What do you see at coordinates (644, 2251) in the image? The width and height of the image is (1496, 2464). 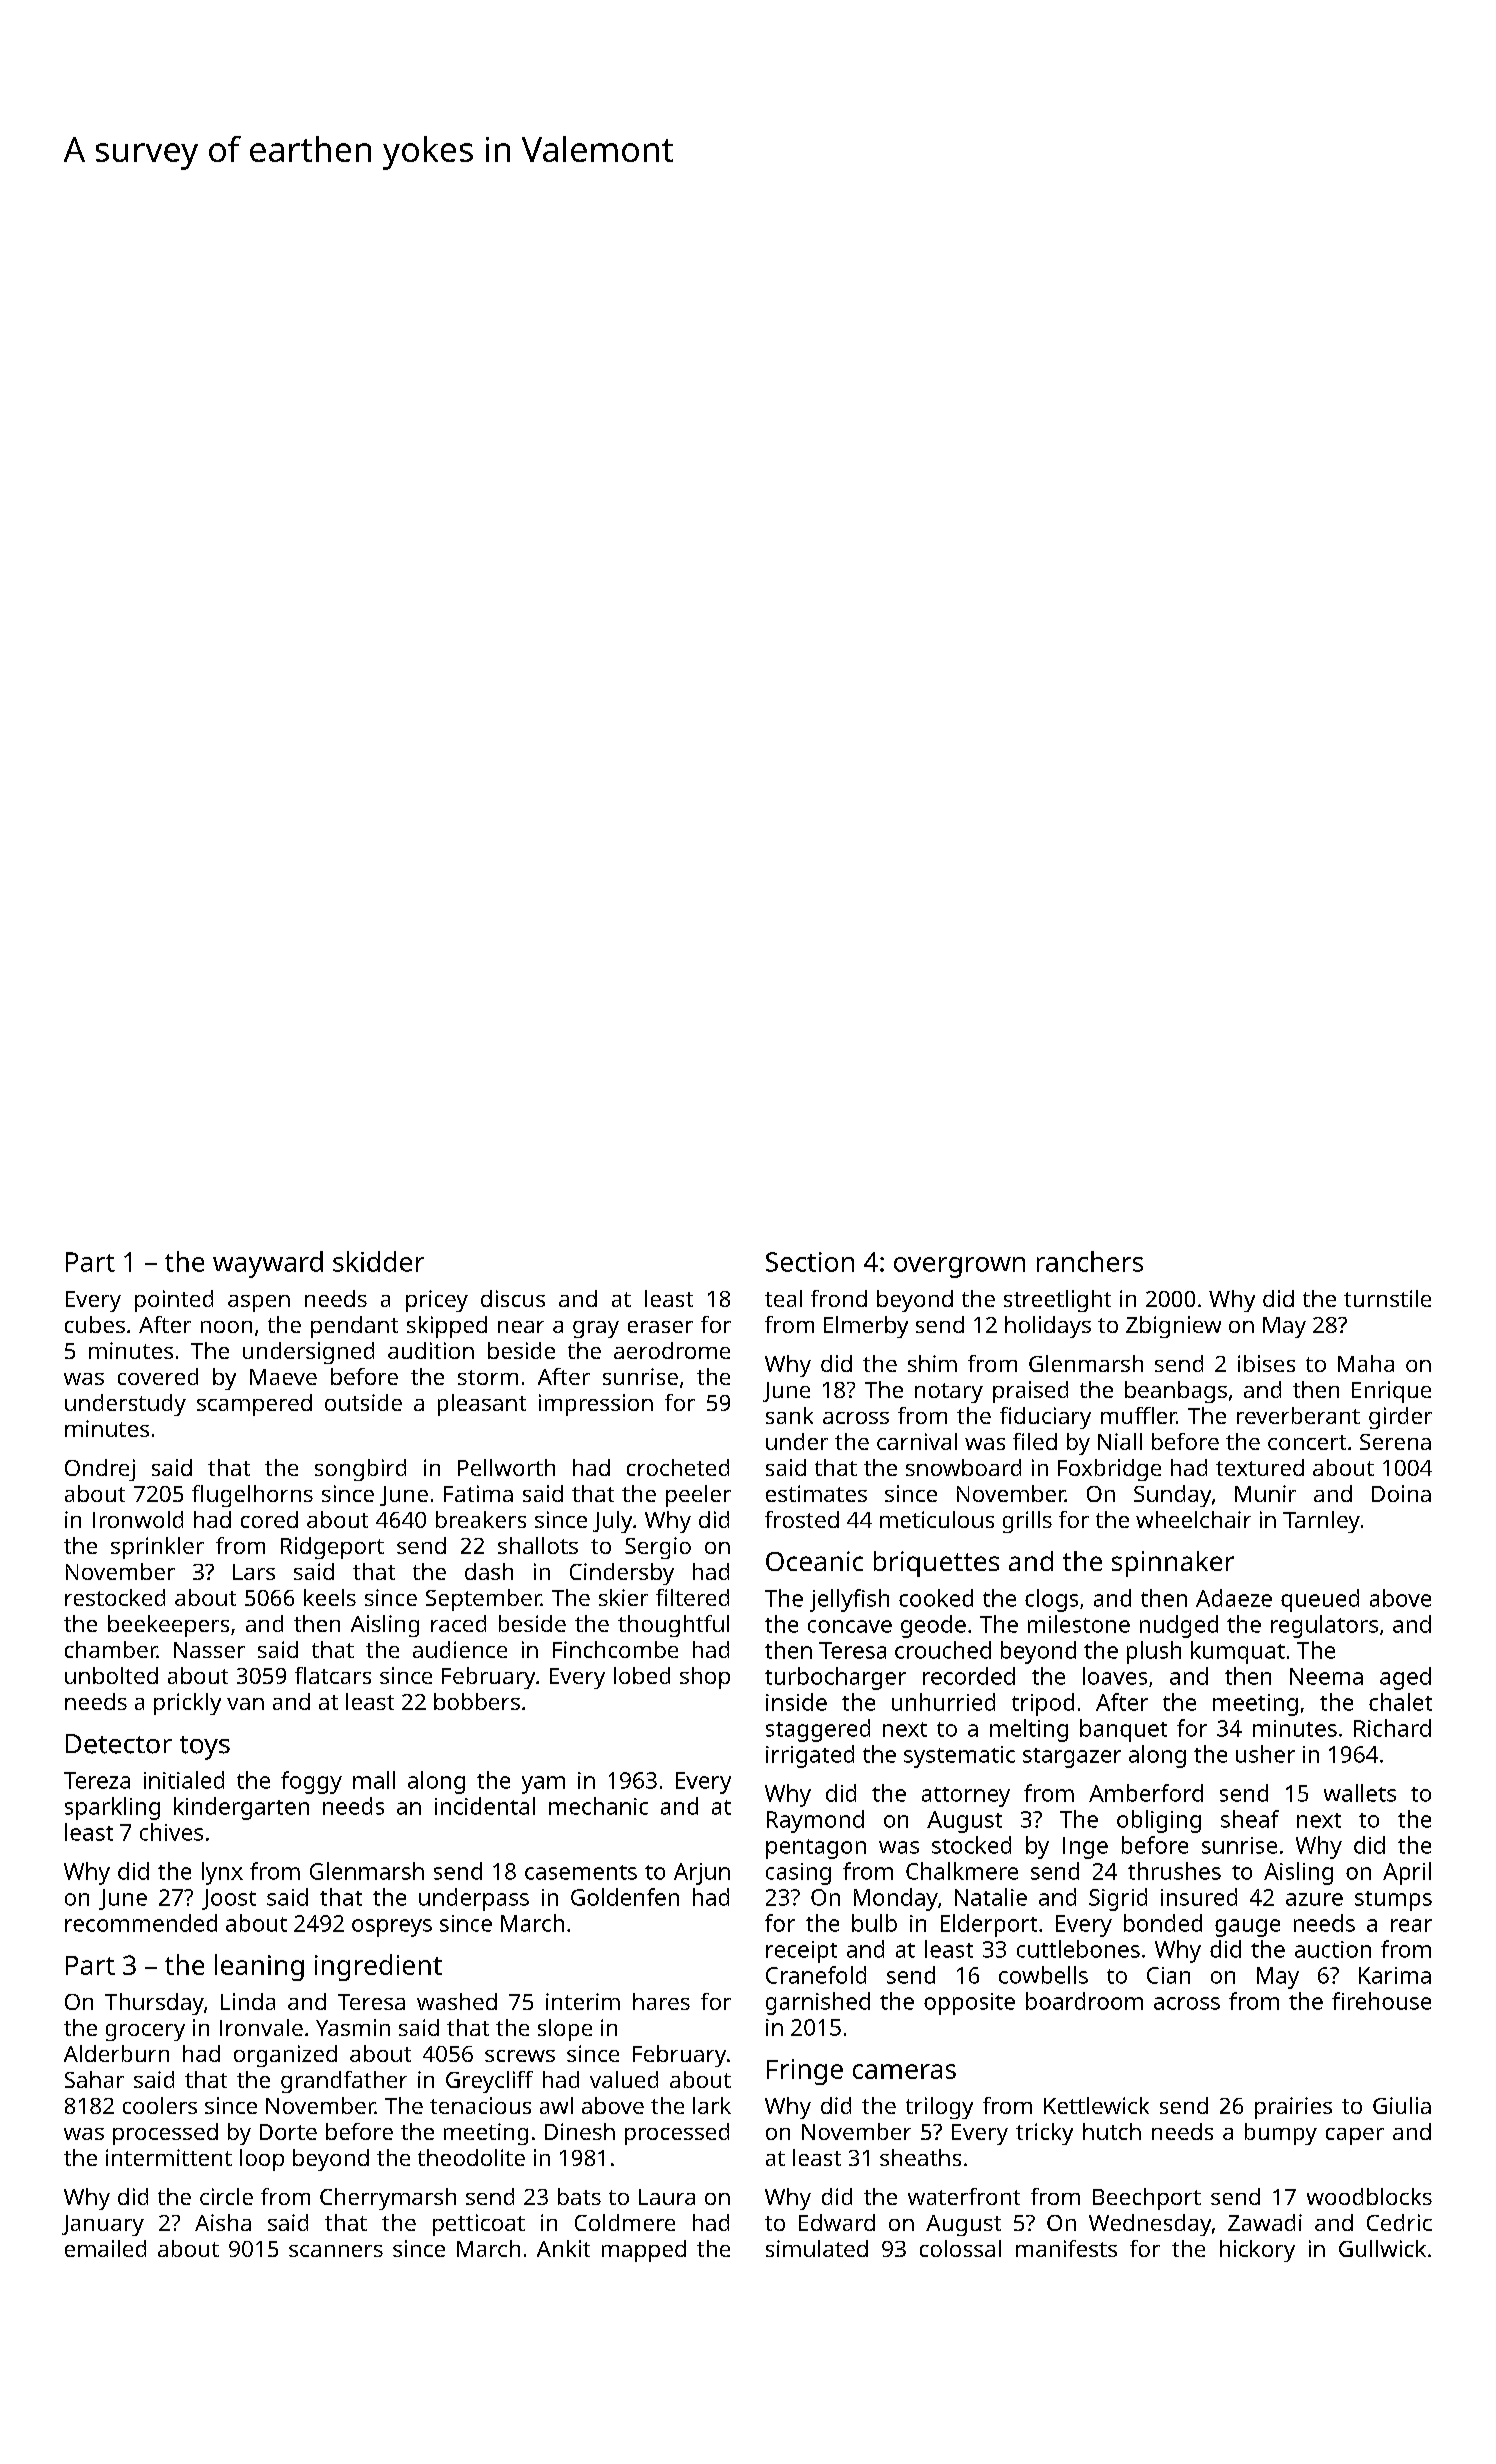 I see `mapped` at bounding box center [644, 2251].
